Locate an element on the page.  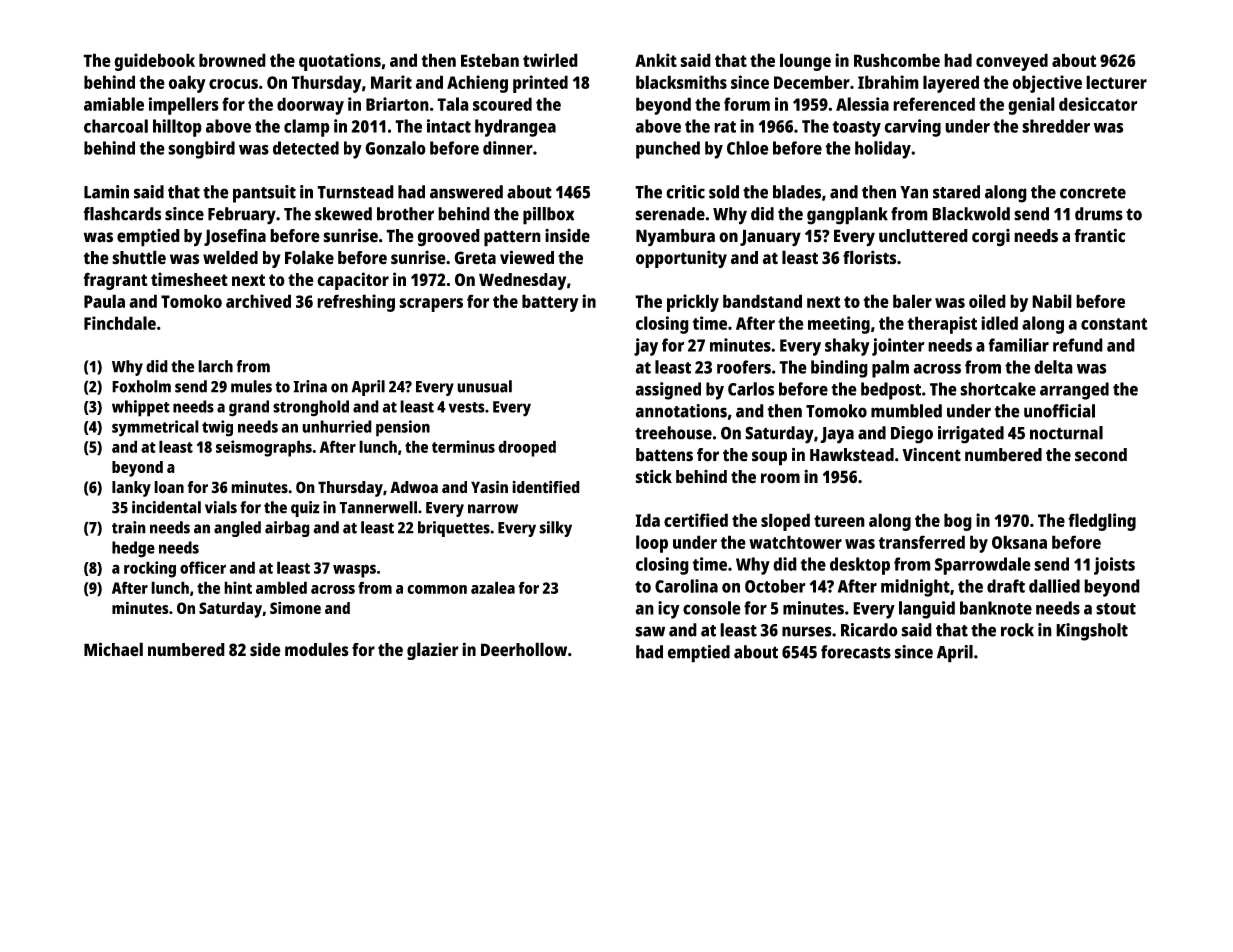
flashcards is located at coordinates (122, 214).
